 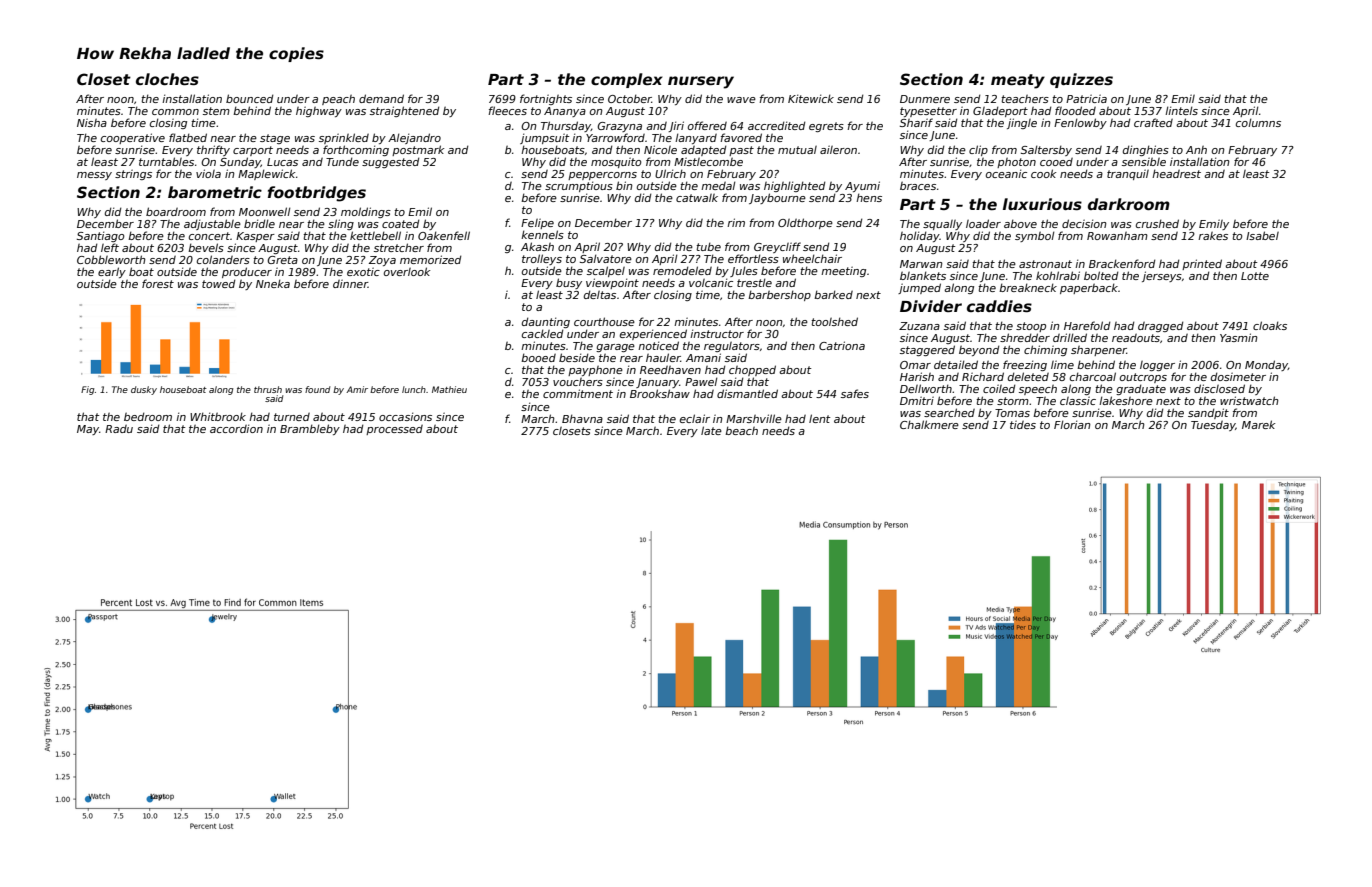 I want to click on highway, so click(x=319, y=112).
